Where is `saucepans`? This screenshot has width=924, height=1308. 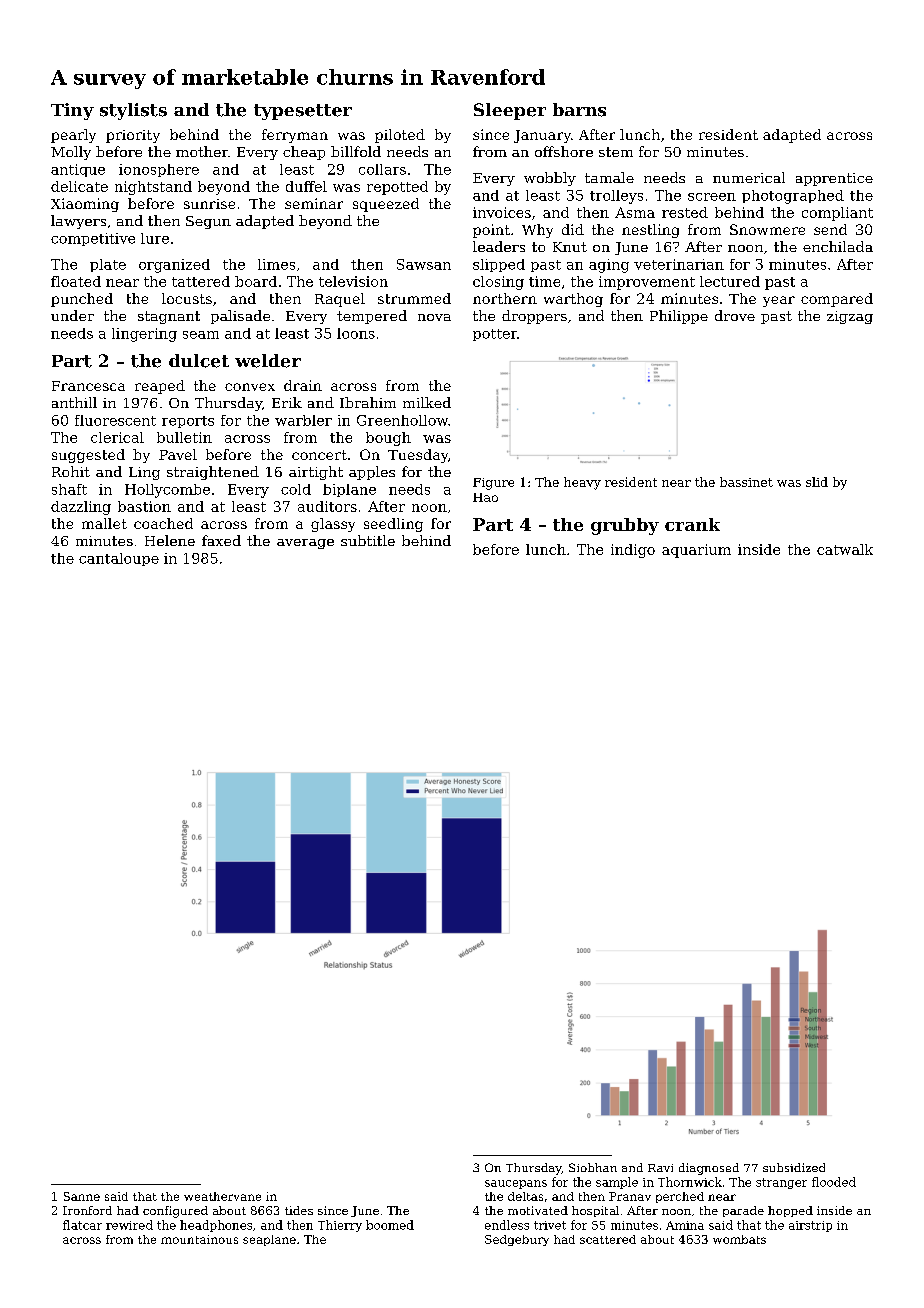 saucepans is located at coordinates (516, 1184).
